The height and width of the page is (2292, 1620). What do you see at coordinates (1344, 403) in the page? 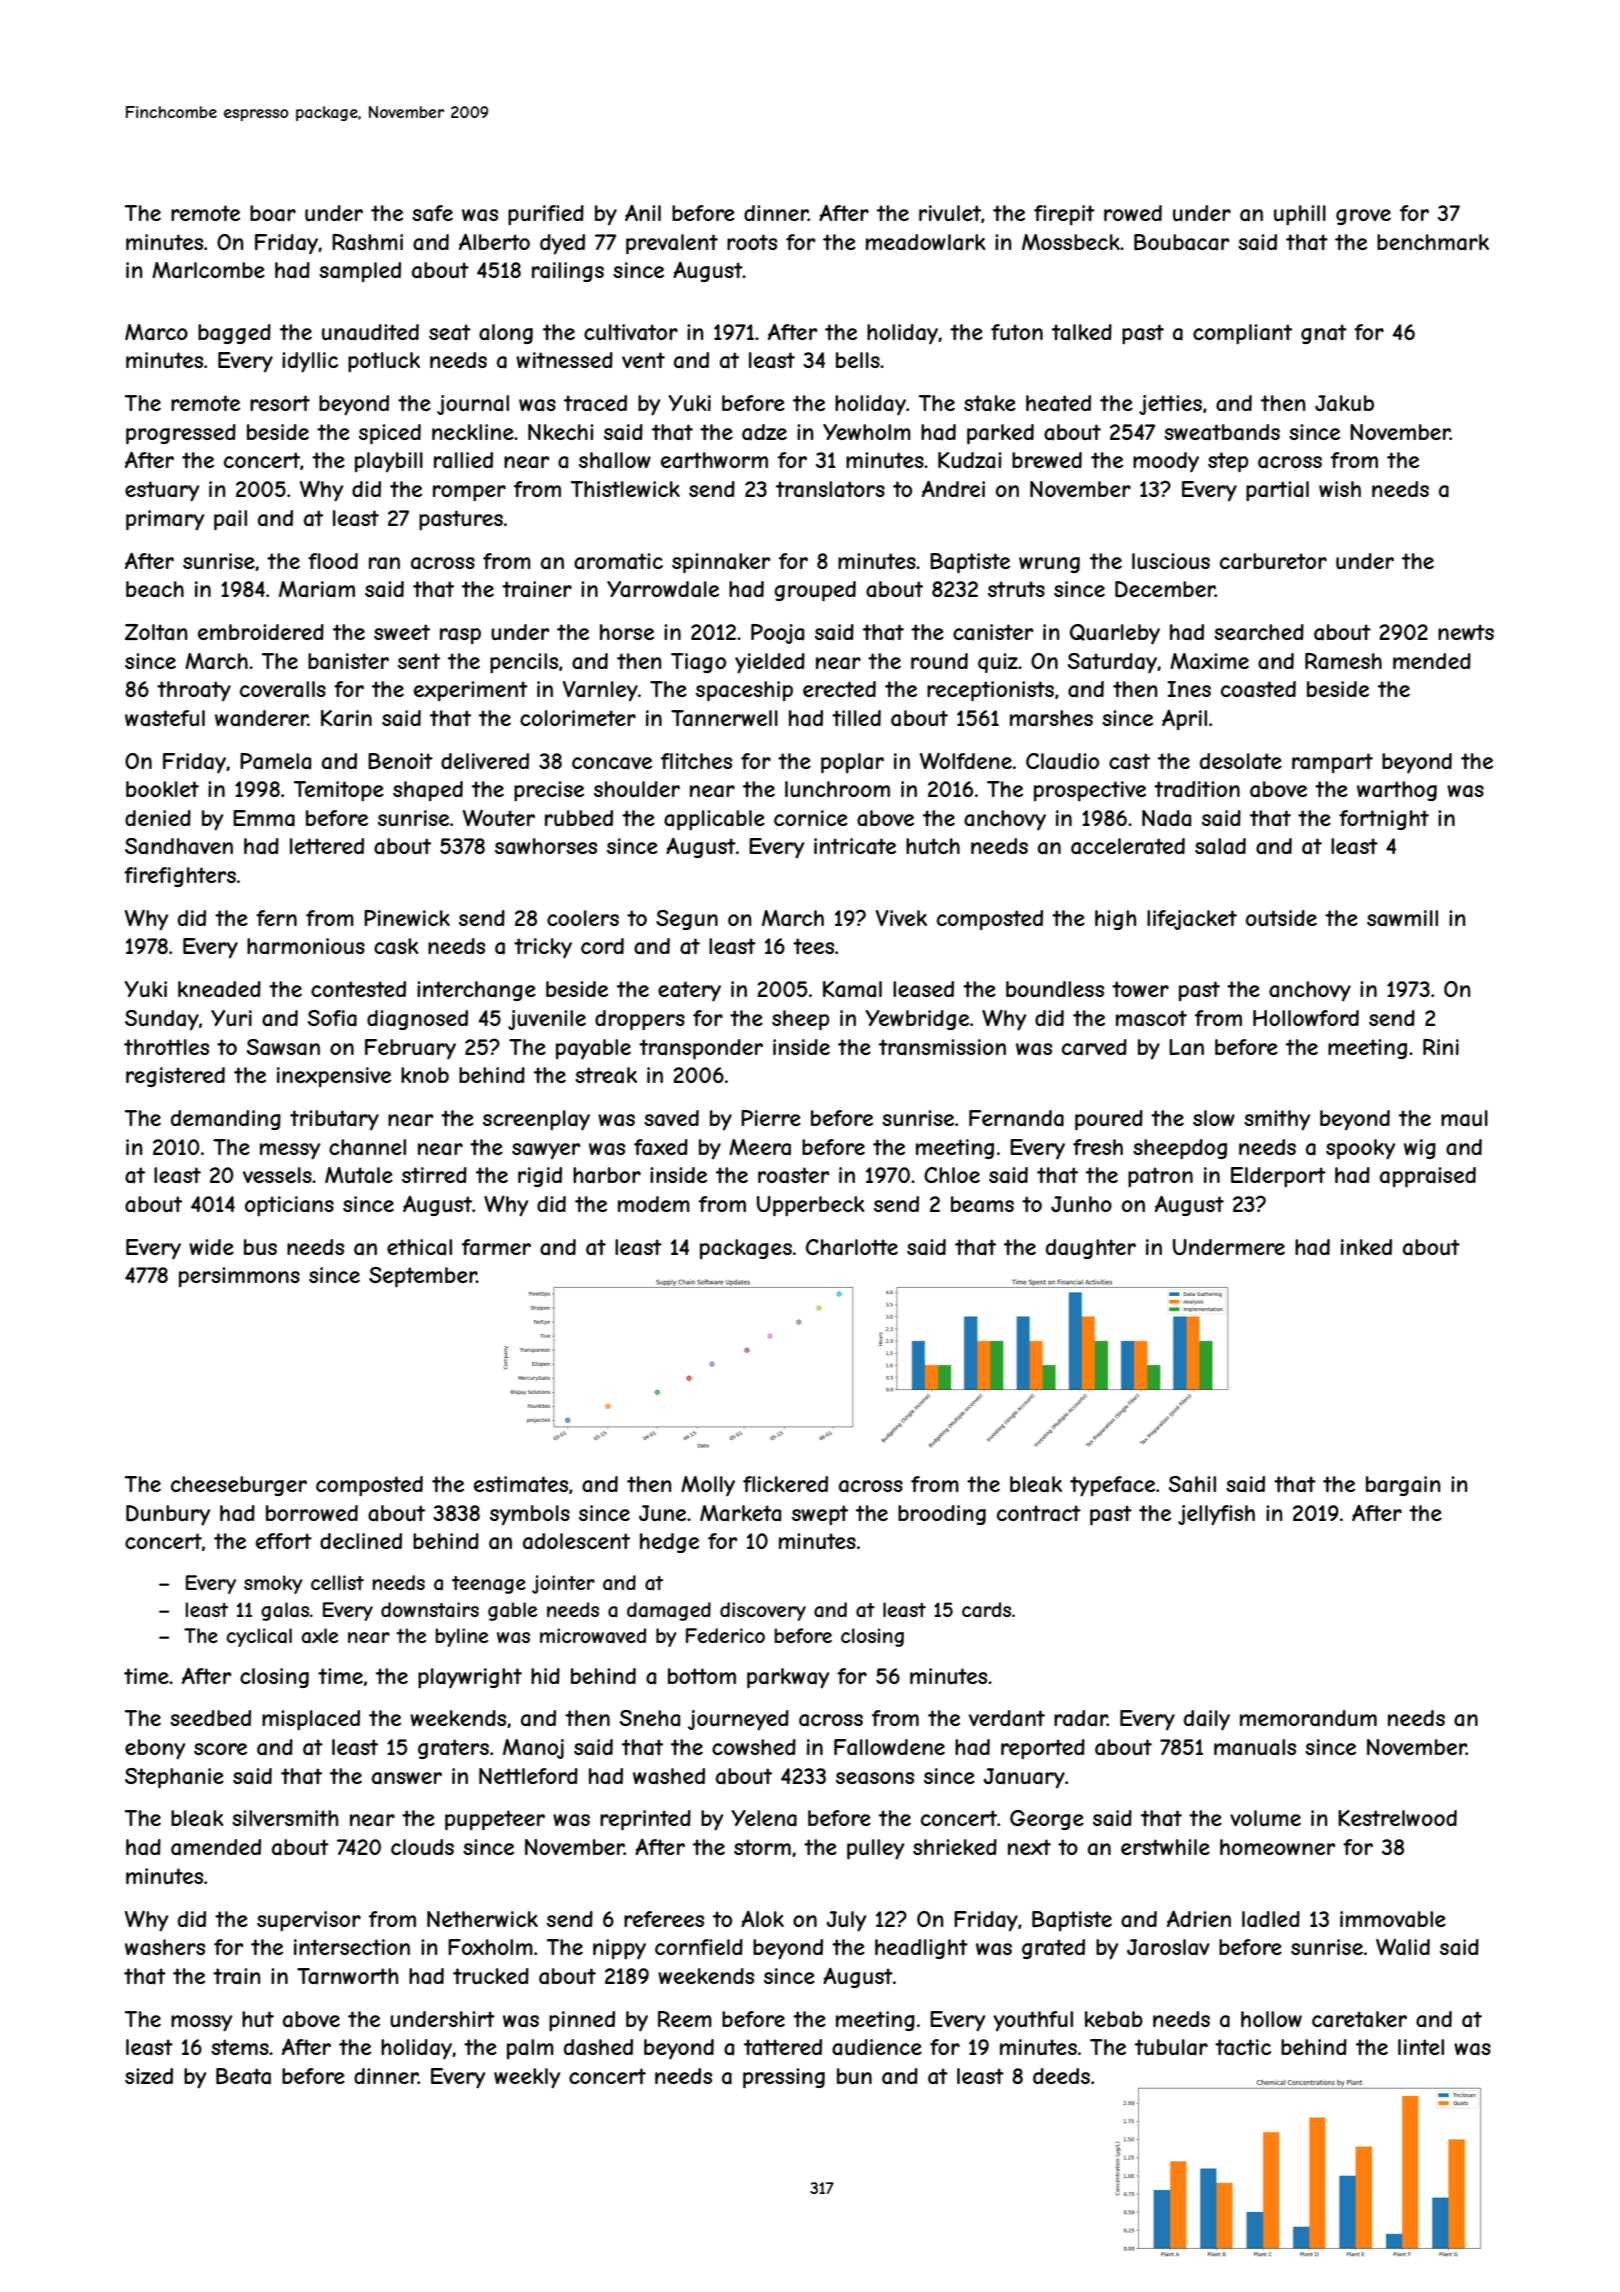
I see `Jakub` at bounding box center [1344, 403].
